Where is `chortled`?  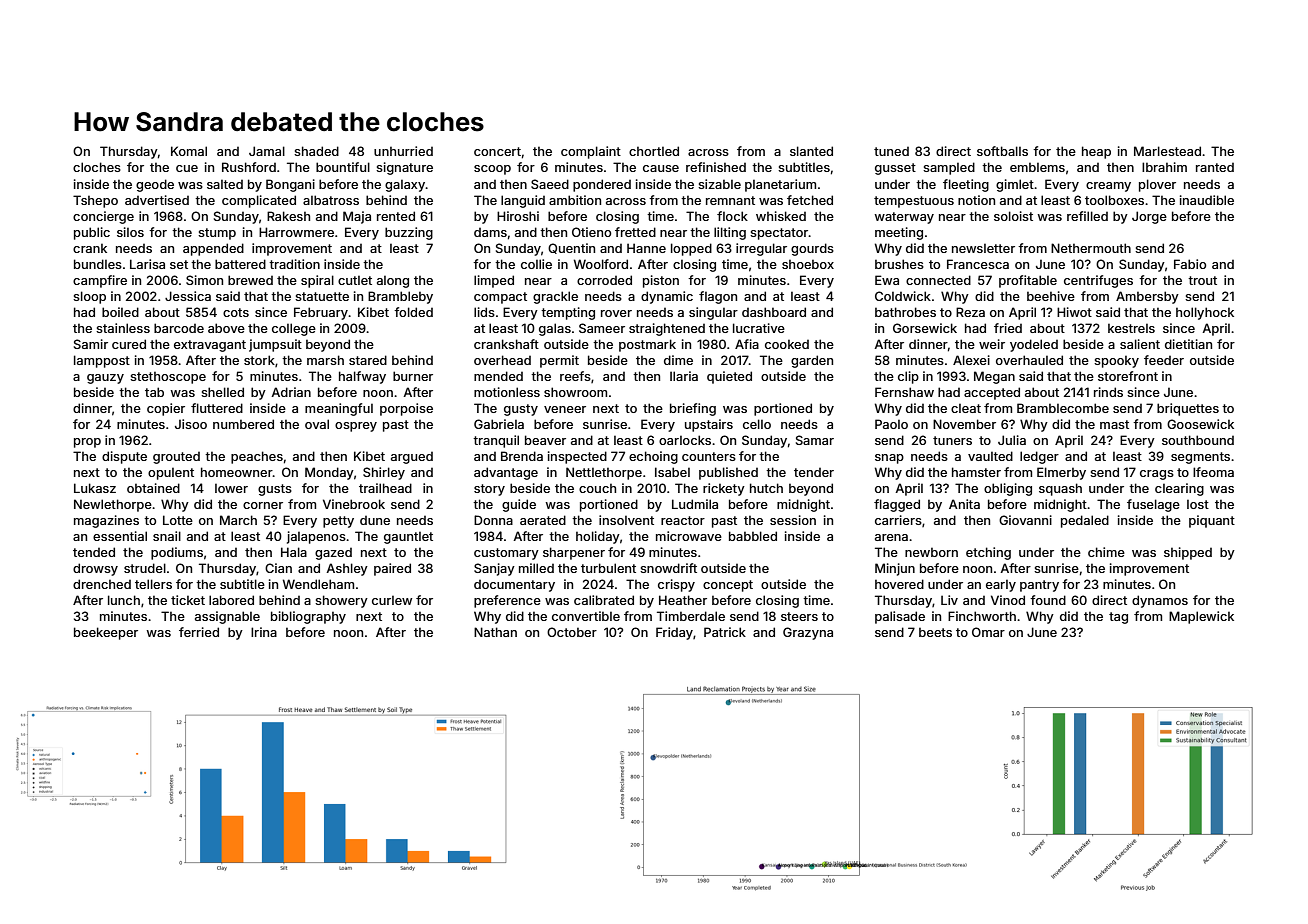
chortled is located at coordinates (654, 151).
